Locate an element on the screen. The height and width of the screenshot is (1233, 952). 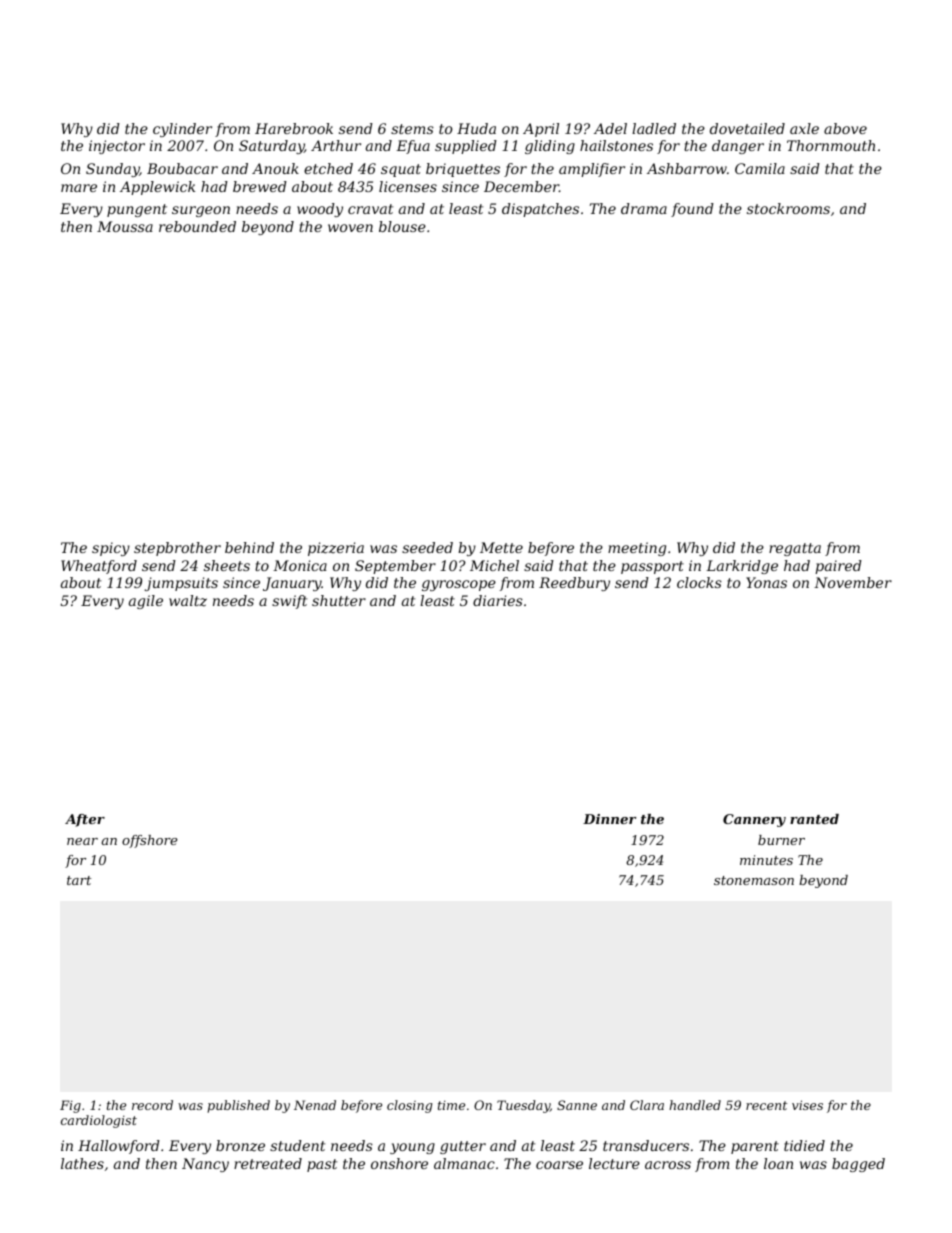
retreated is located at coordinates (268, 1163).
